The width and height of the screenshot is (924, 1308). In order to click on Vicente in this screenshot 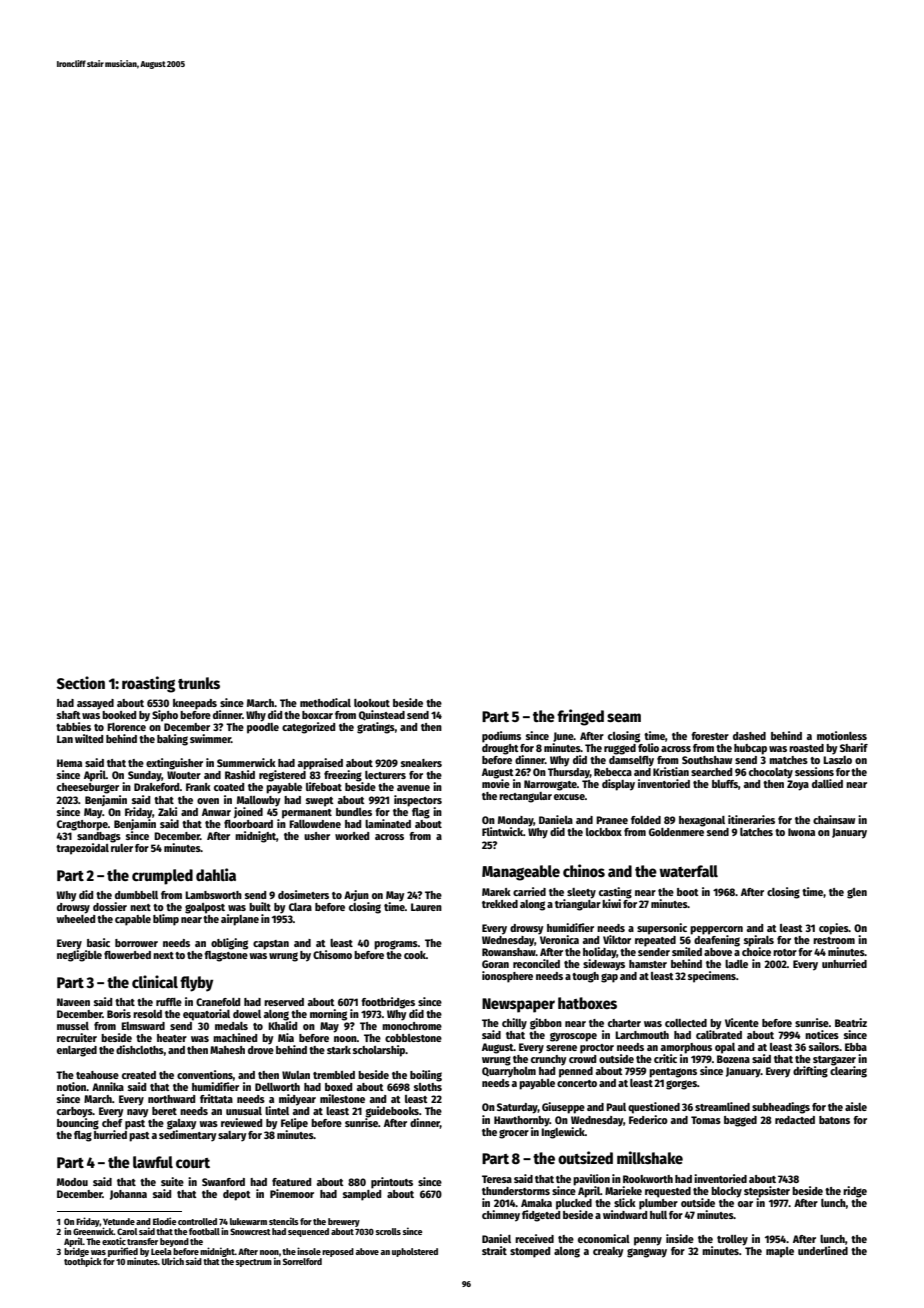, I will do `click(742, 1022)`.
